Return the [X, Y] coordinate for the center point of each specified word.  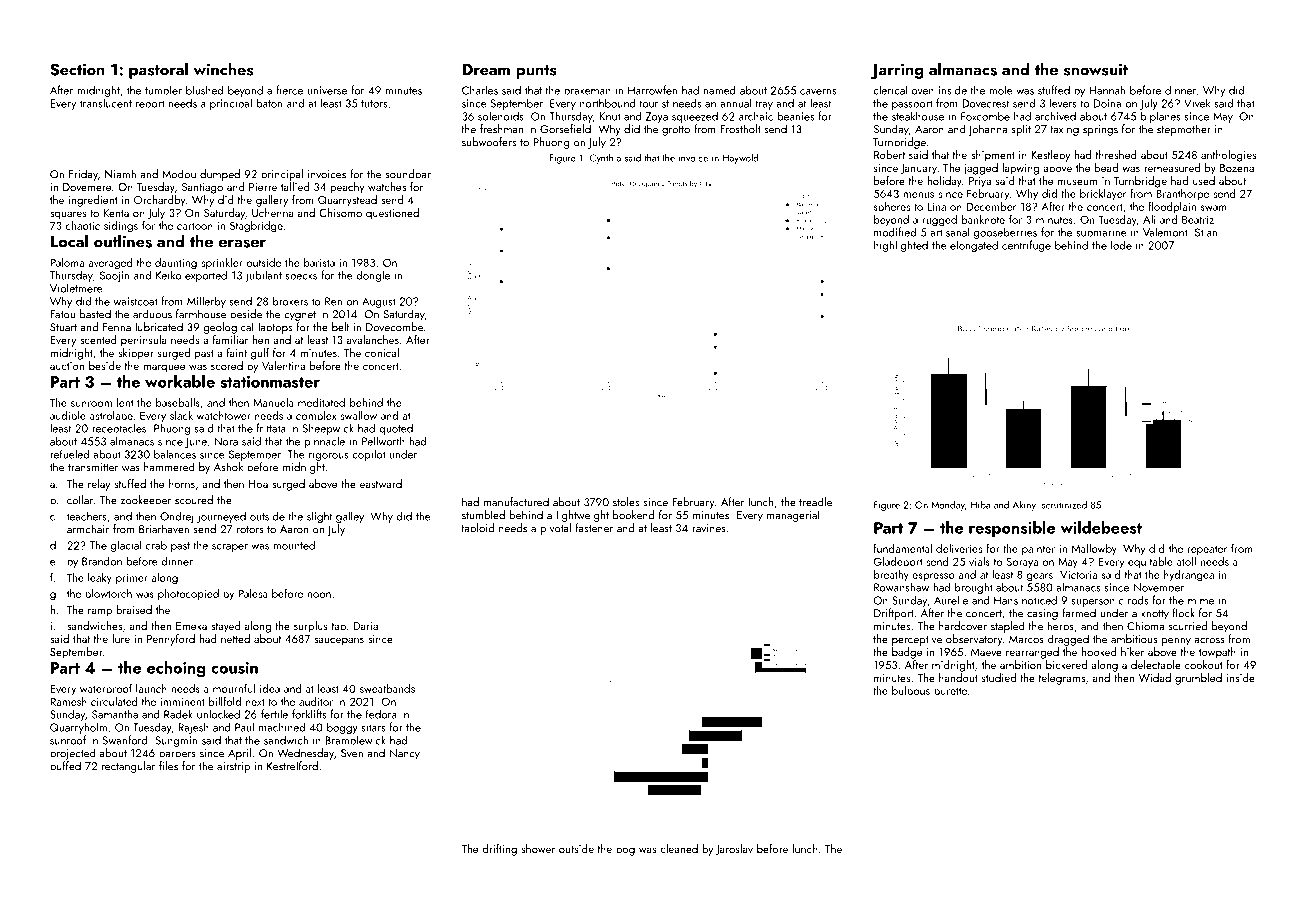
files [168, 766]
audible [68, 415]
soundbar [408, 174]
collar [80, 500]
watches [387, 186]
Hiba [980, 505]
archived [1055, 116]
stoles [626, 502]
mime [1201, 600]
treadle [815, 502]
